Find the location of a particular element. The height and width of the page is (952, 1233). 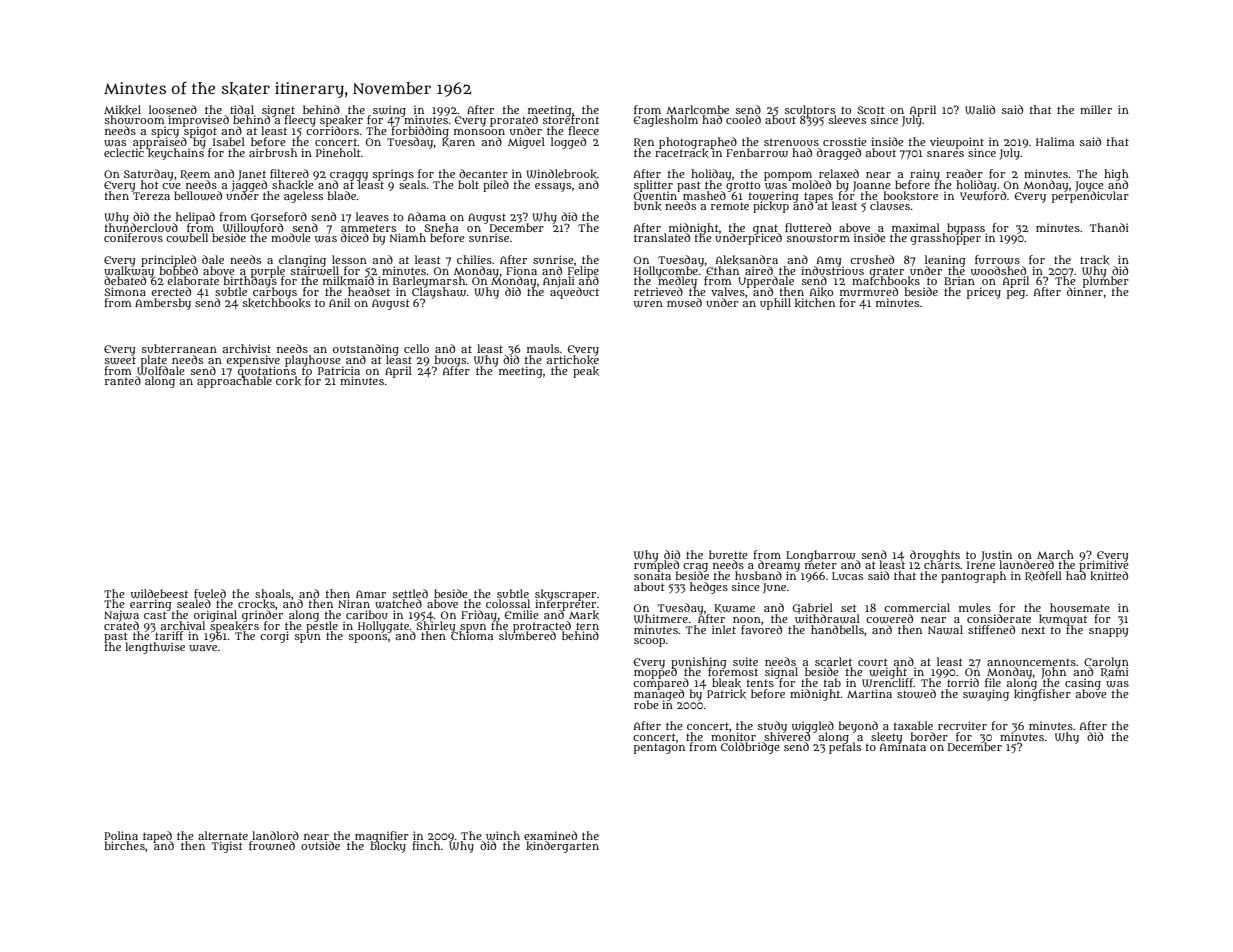

dinner is located at coordinates (1085, 292).
